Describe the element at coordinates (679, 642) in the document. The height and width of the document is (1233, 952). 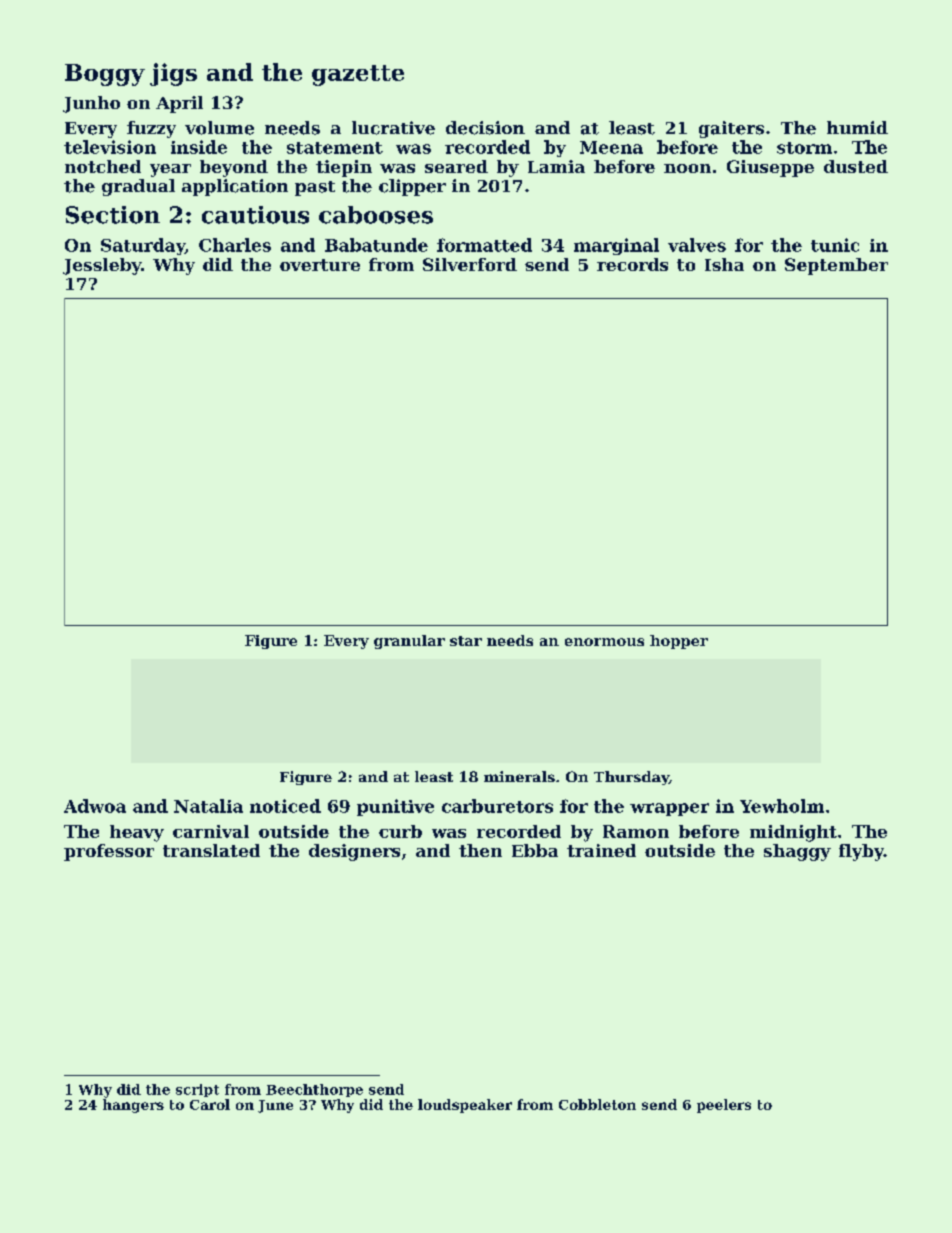
I see `hopper` at that location.
